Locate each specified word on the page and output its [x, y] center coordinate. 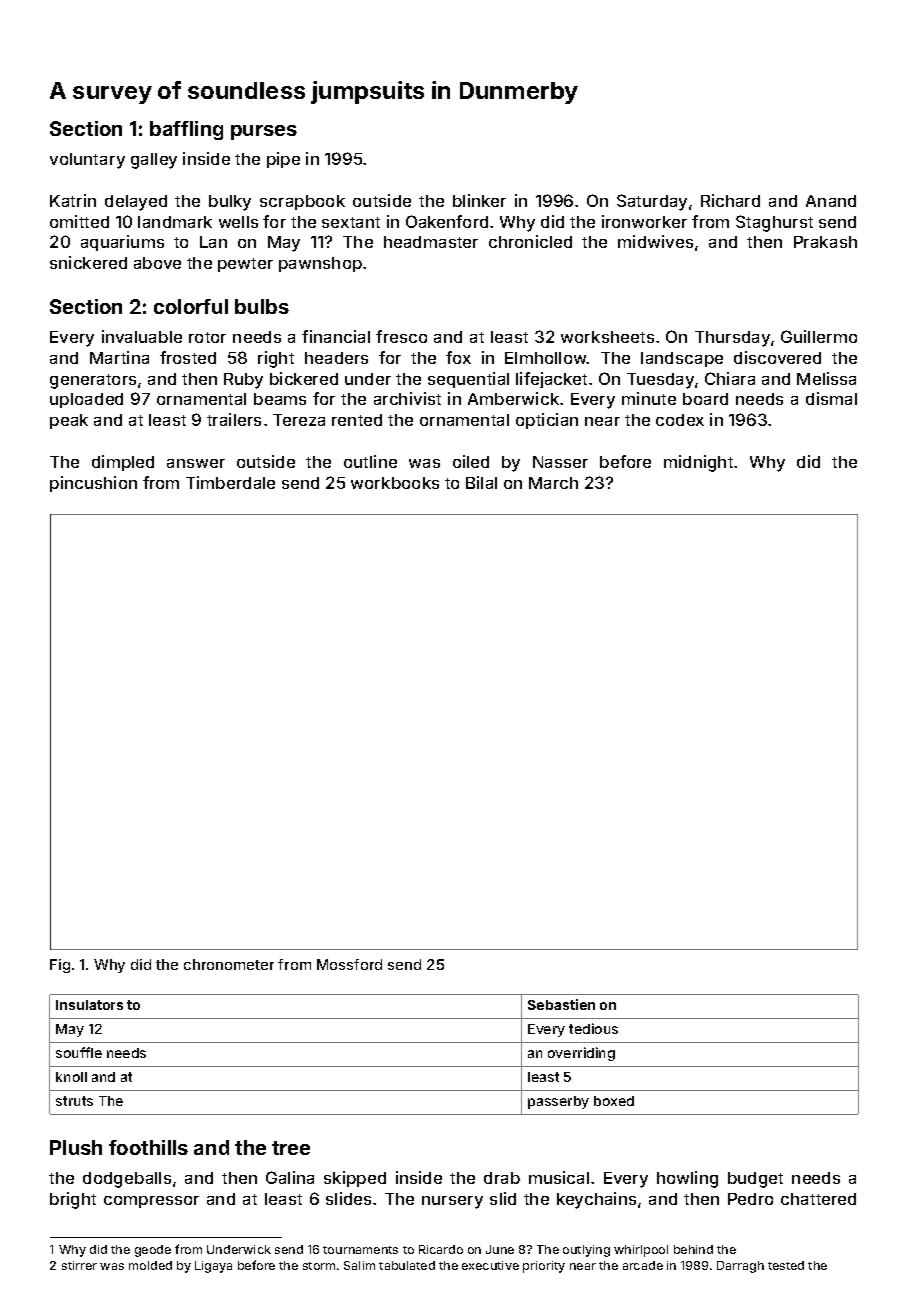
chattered [818, 1199]
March [553, 483]
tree [291, 1148]
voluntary [87, 161]
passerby [558, 1102]
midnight [698, 463]
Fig [60, 966]
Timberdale [230, 482]
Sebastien [561, 1004]
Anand [831, 201]
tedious [593, 1028]
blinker [479, 200]
